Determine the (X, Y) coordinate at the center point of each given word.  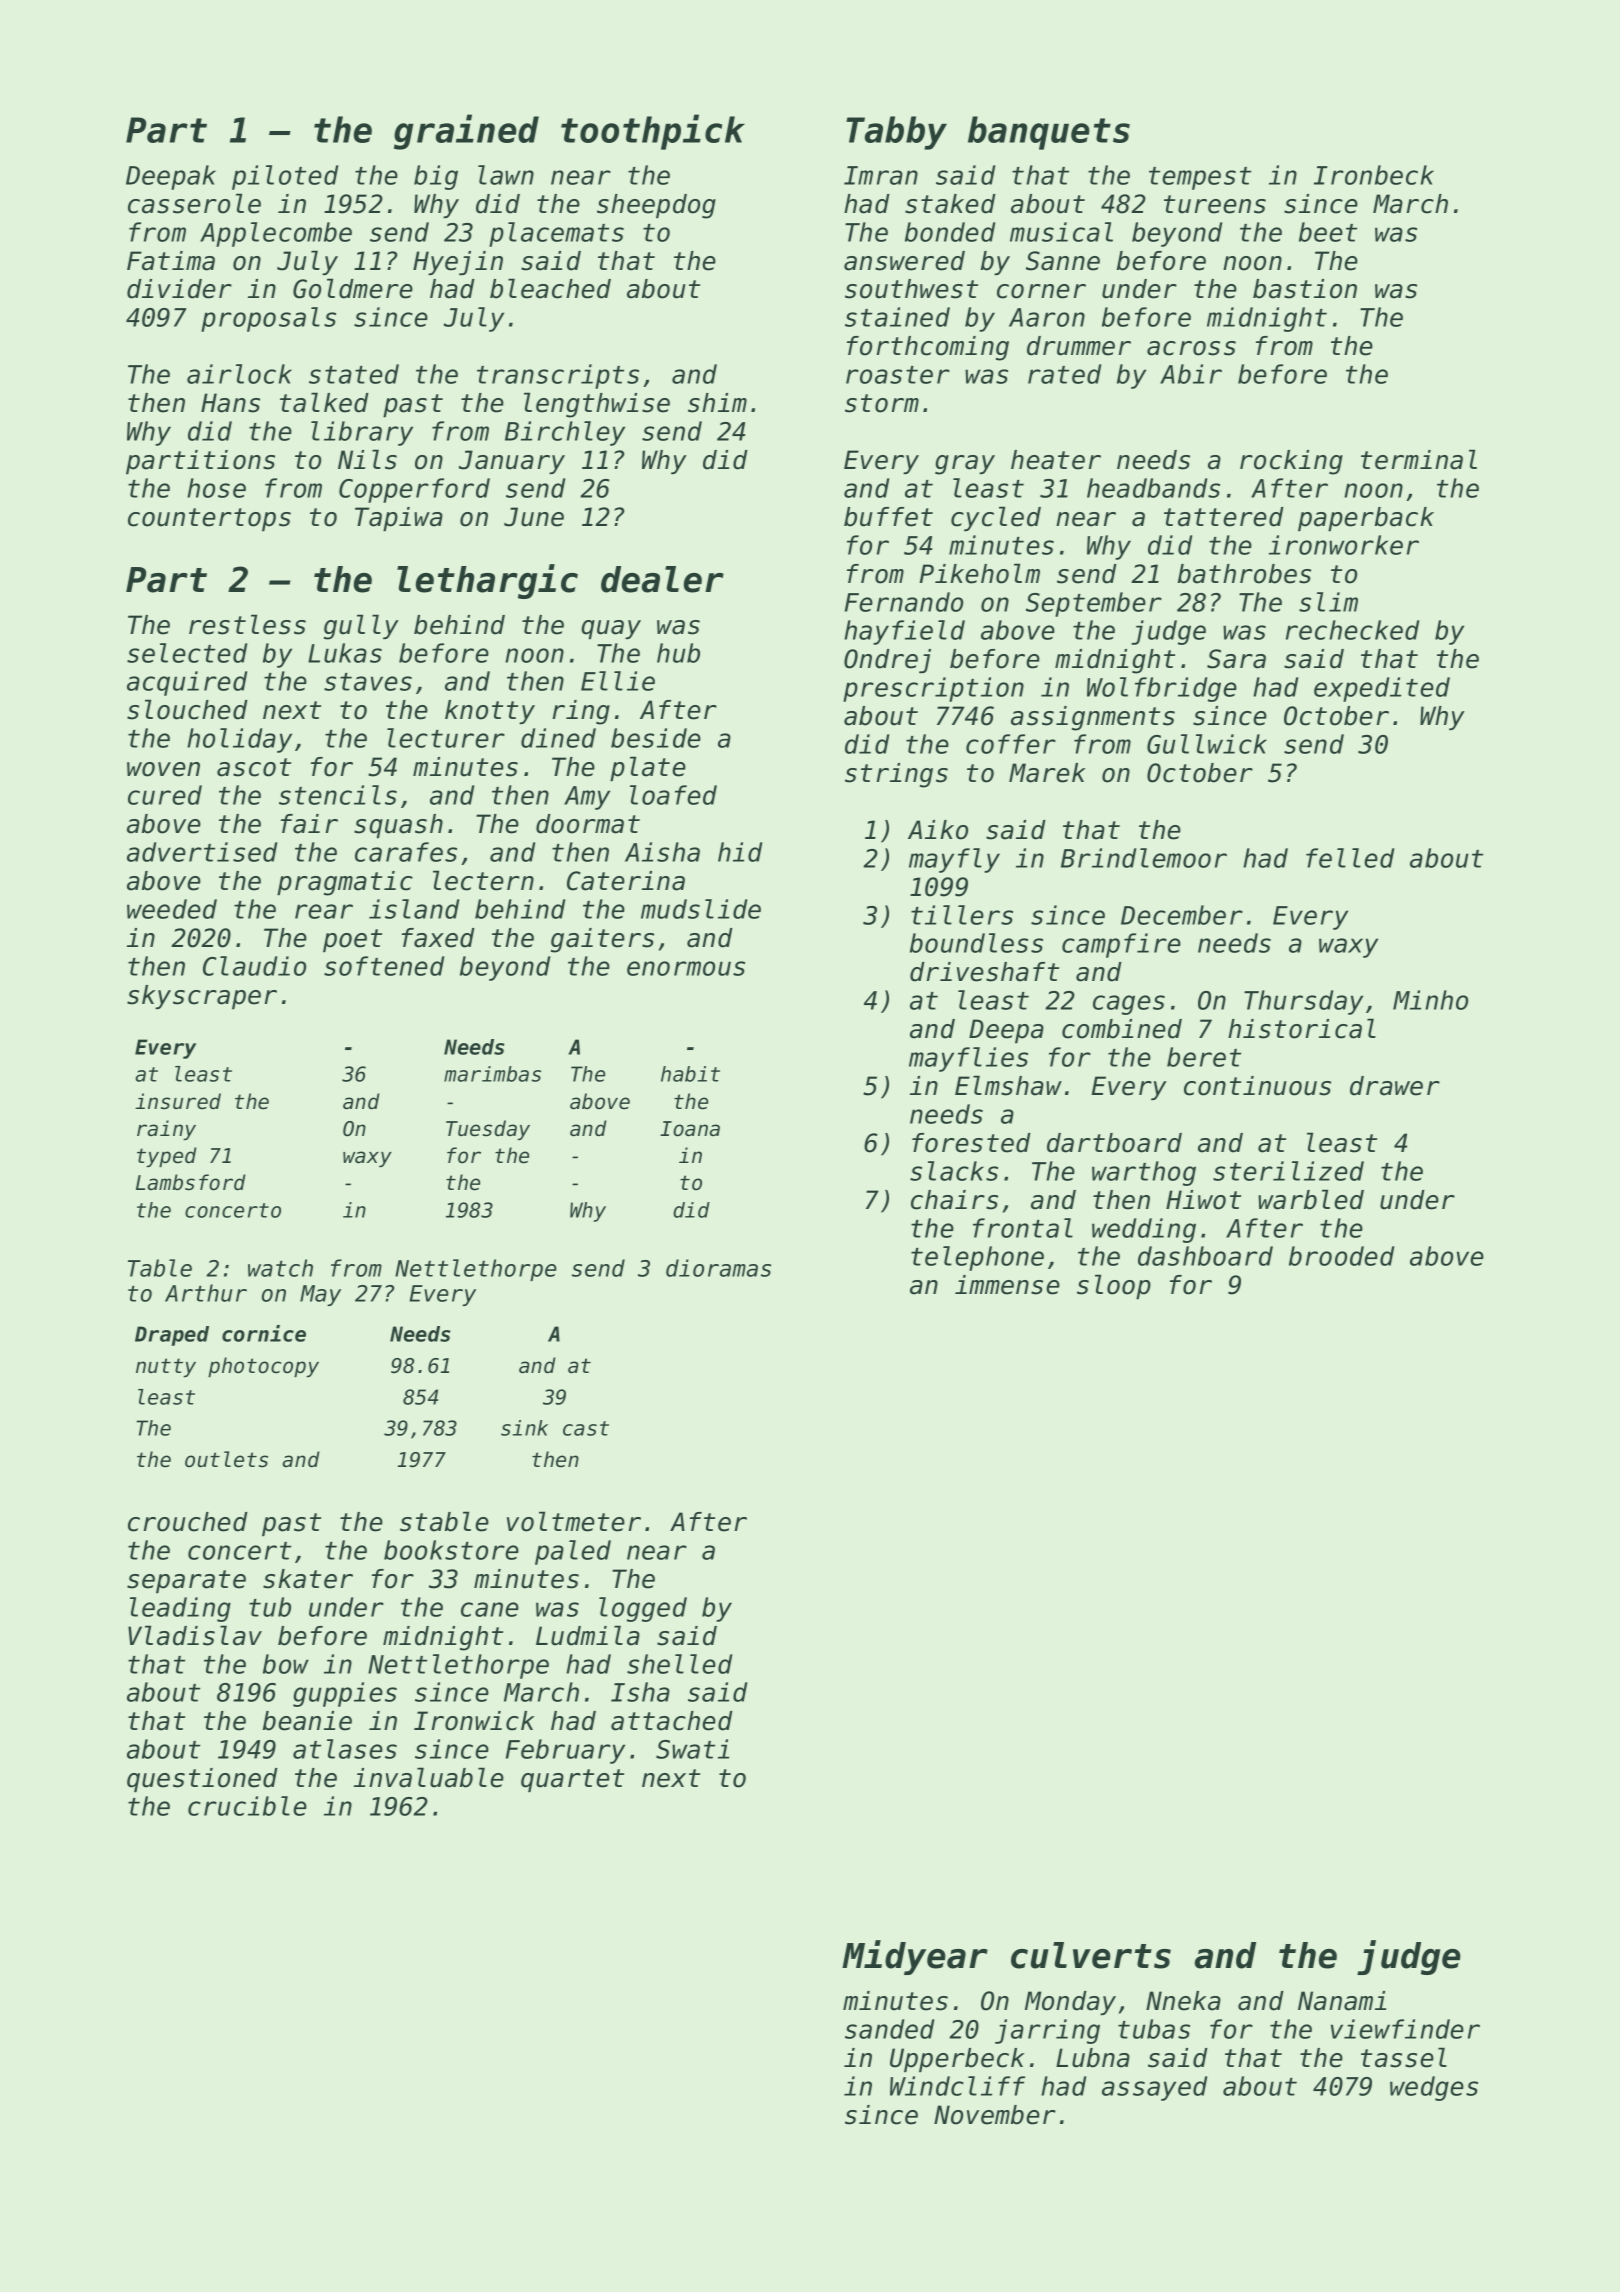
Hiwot (1203, 1200)
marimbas (492, 1074)
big (436, 177)
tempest (1200, 178)
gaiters (602, 940)
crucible (247, 1806)
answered (904, 261)
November (995, 2115)
